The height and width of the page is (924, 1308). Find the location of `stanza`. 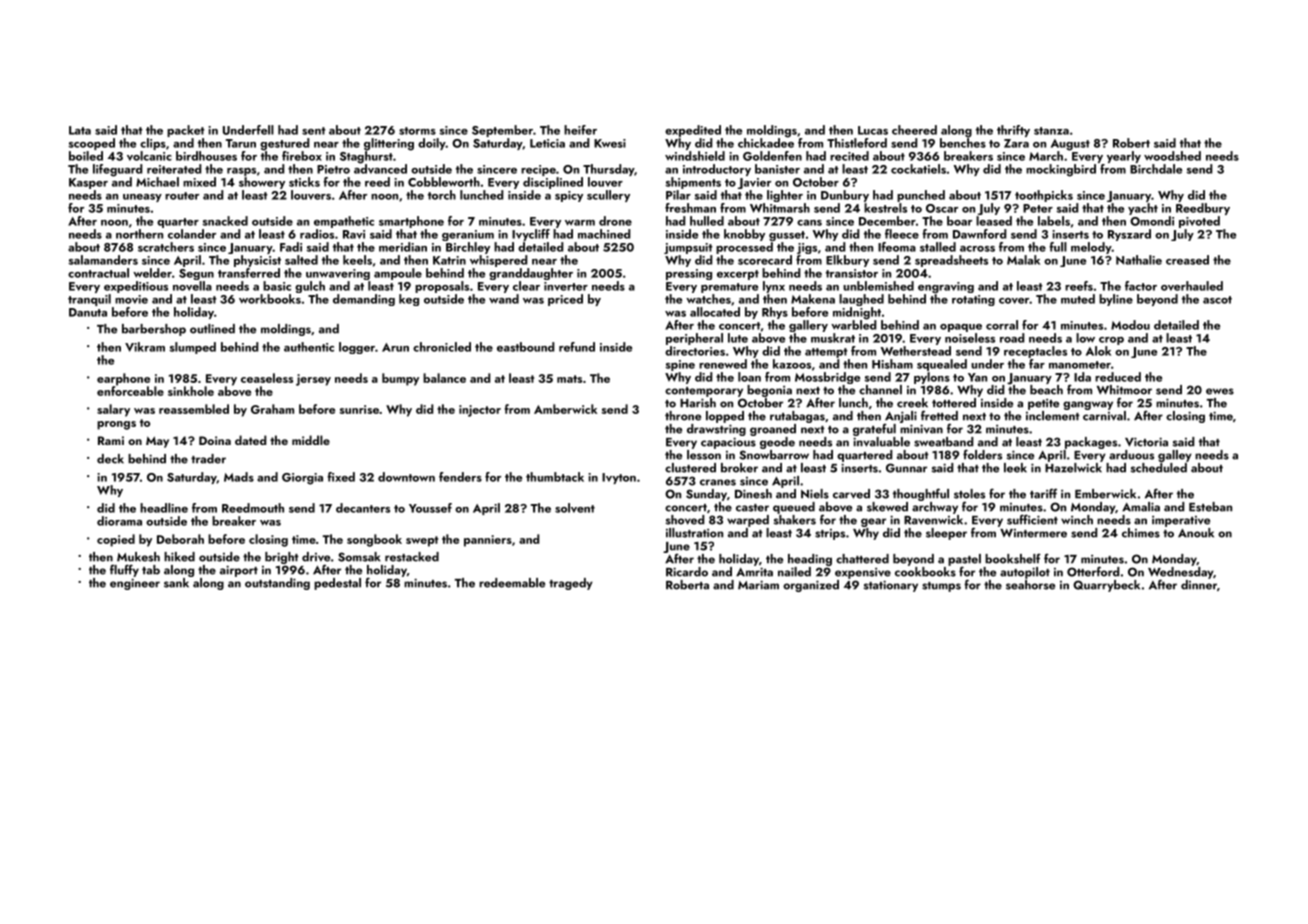

stanza is located at coordinates (1051, 131).
